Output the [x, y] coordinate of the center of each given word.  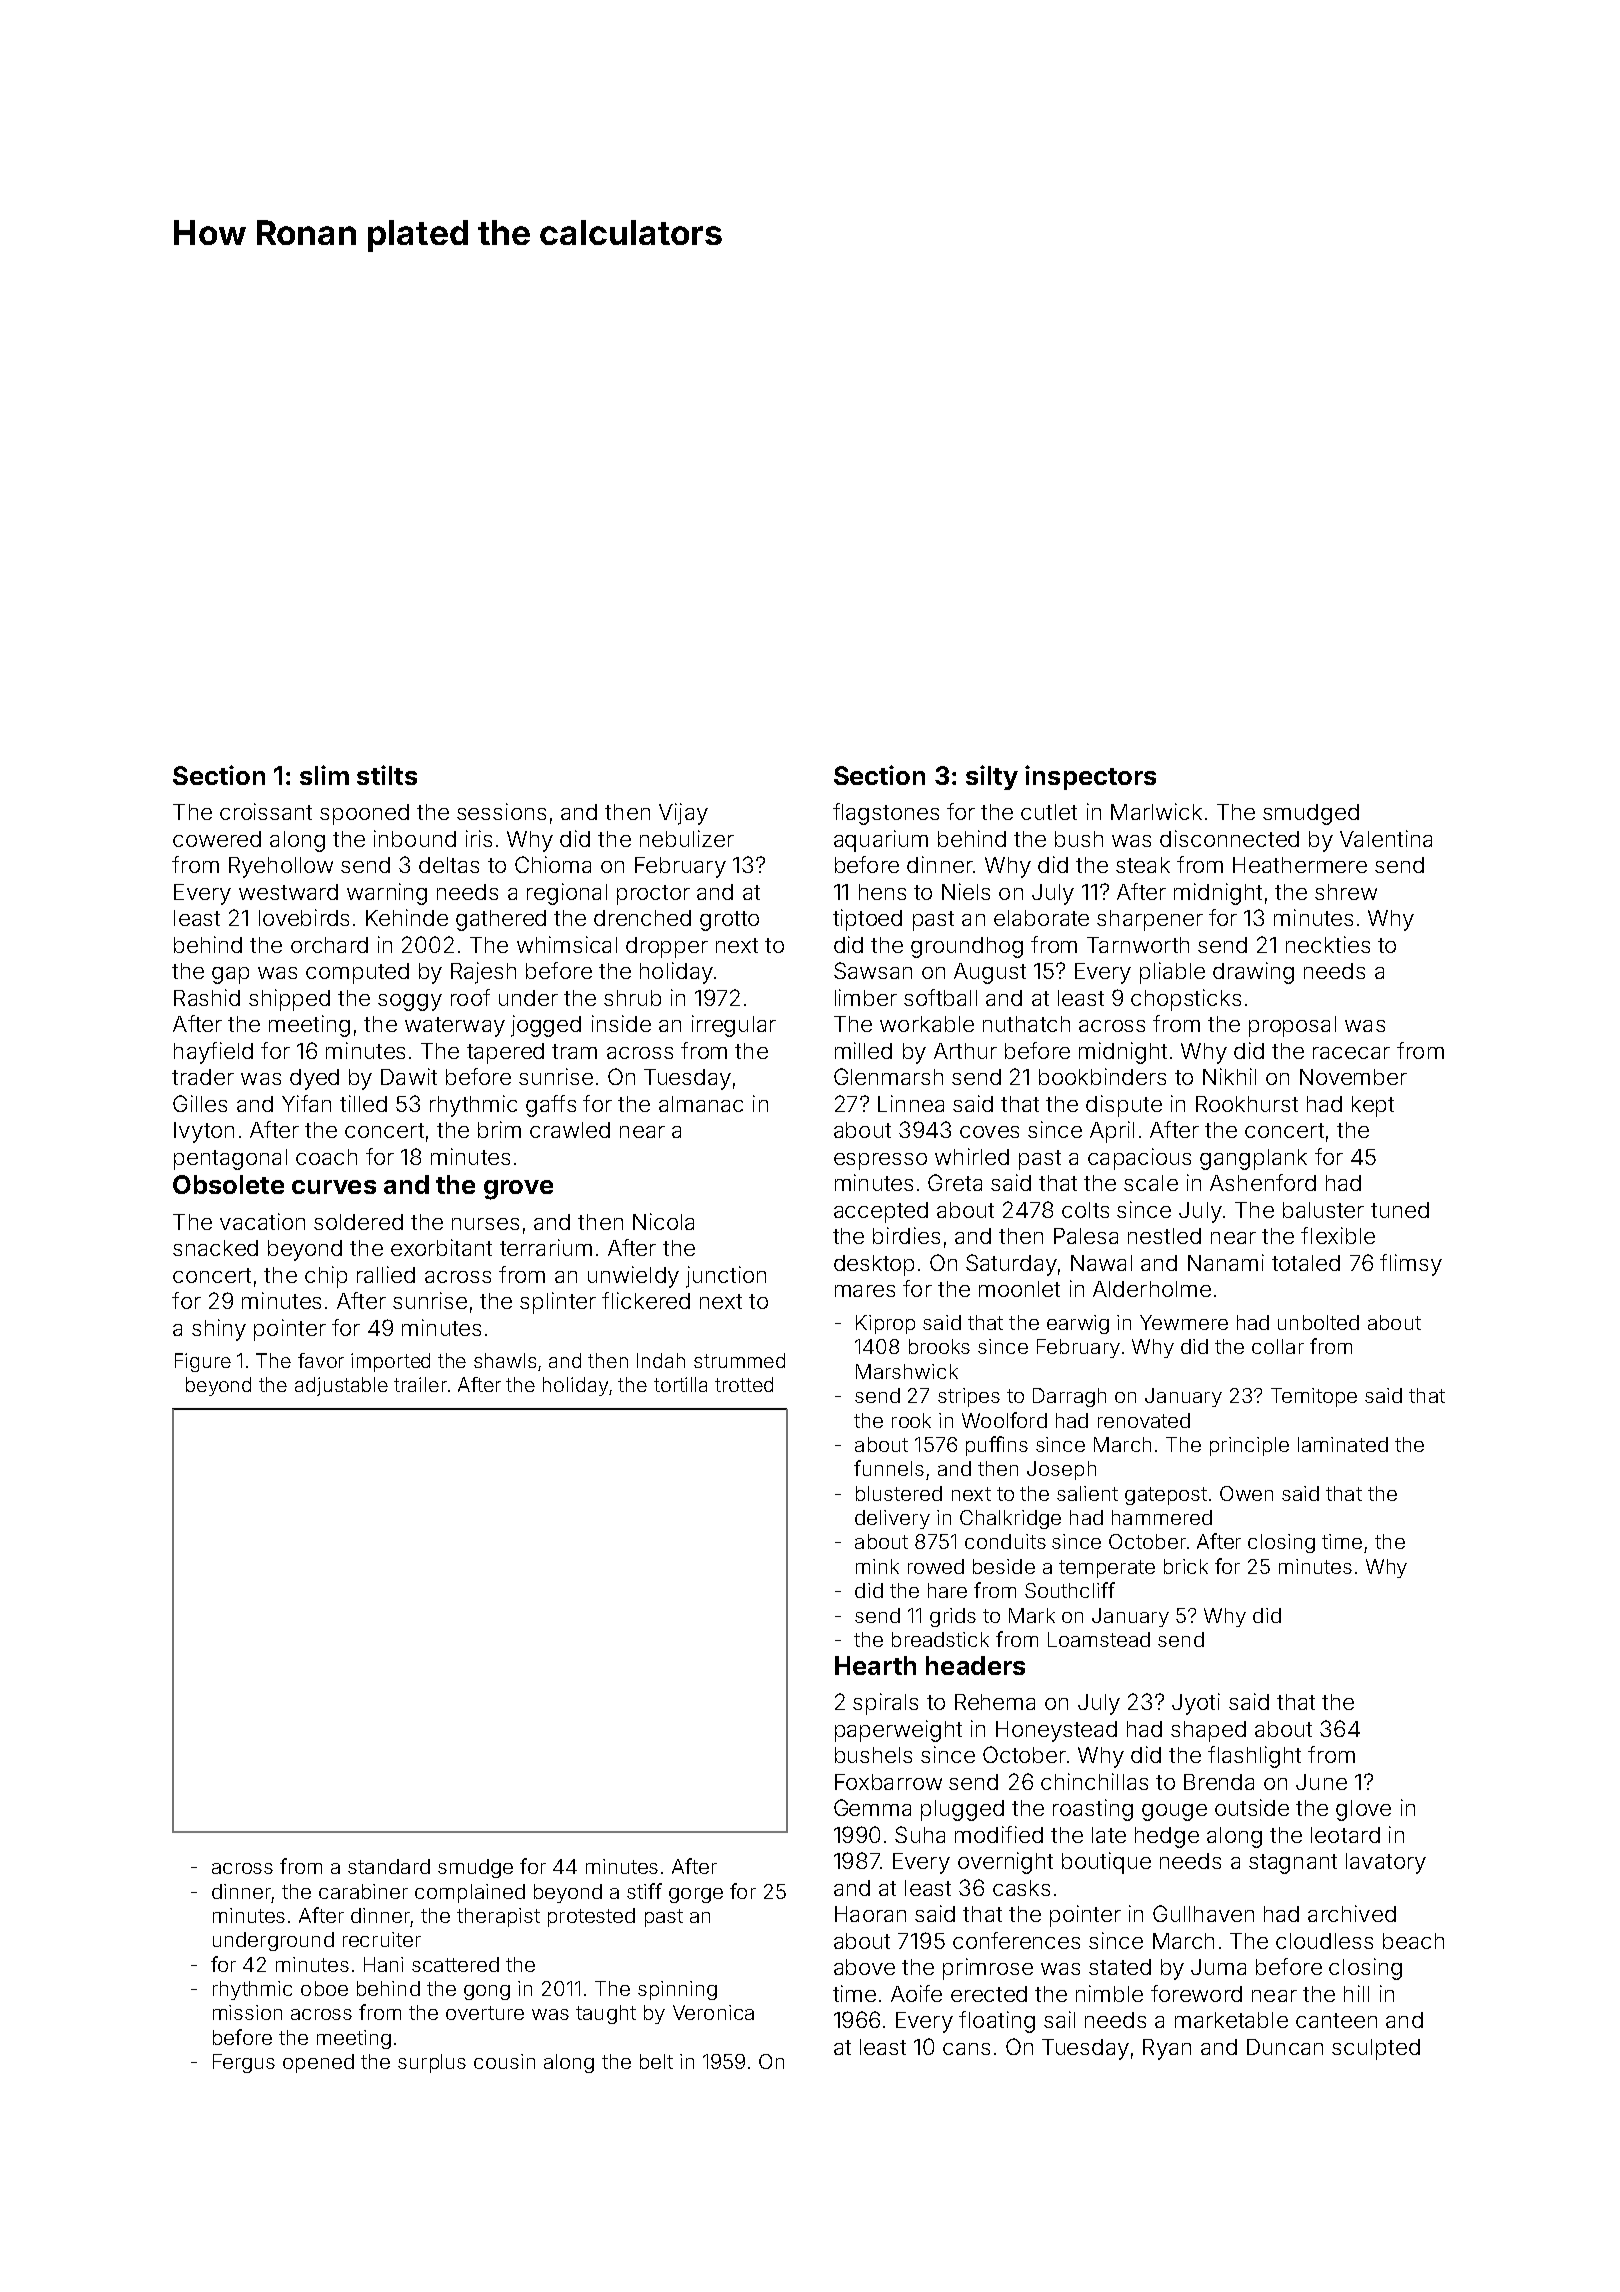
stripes [969, 1397]
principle [1249, 1446]
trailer [420, 1384]
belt [656, 2061]
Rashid [207, 997]
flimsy [1411, 1265]
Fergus [244, 2063]
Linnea [911, 1103]
